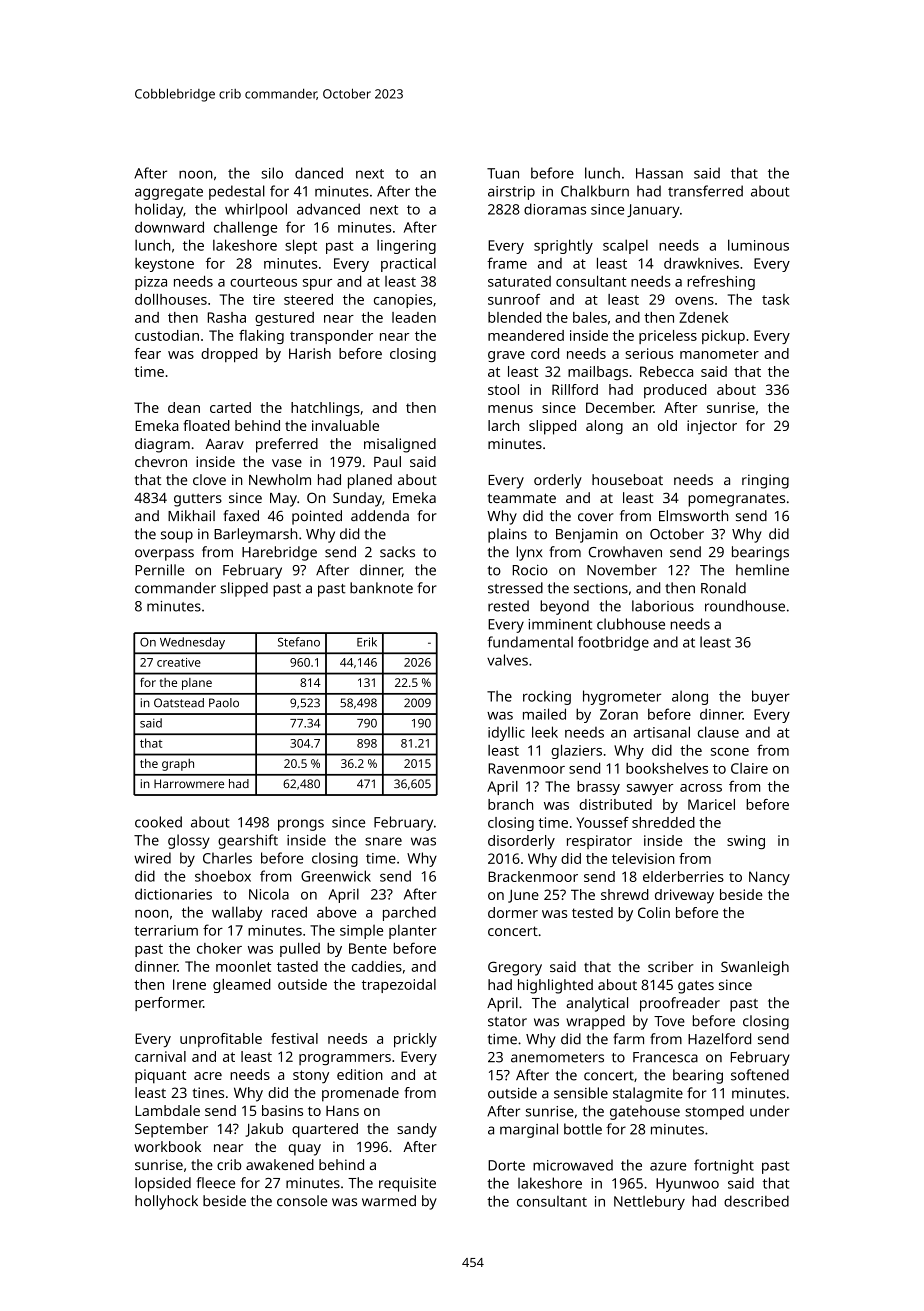 Image resolution: width=924 pixels, height=1311 pixels. What do you see at coordinates (723, 588) in the screenshot?
I see `Ronald` at bounding box center [723, 588].
